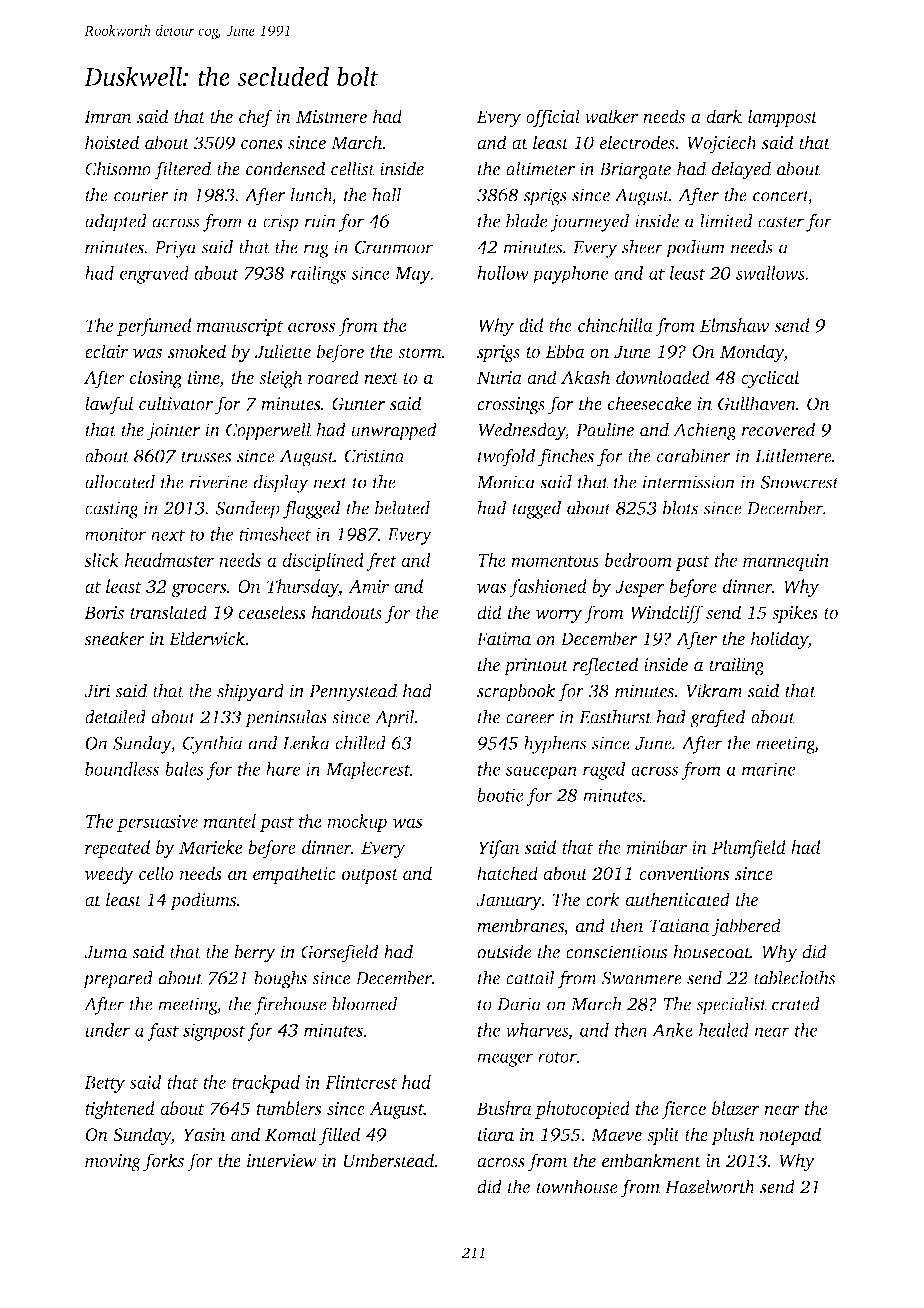 This page has height=1308, width=924. What do you see at coordinates (387, 194) in the page?
I see `hall` at bounding box center [387, 194].
